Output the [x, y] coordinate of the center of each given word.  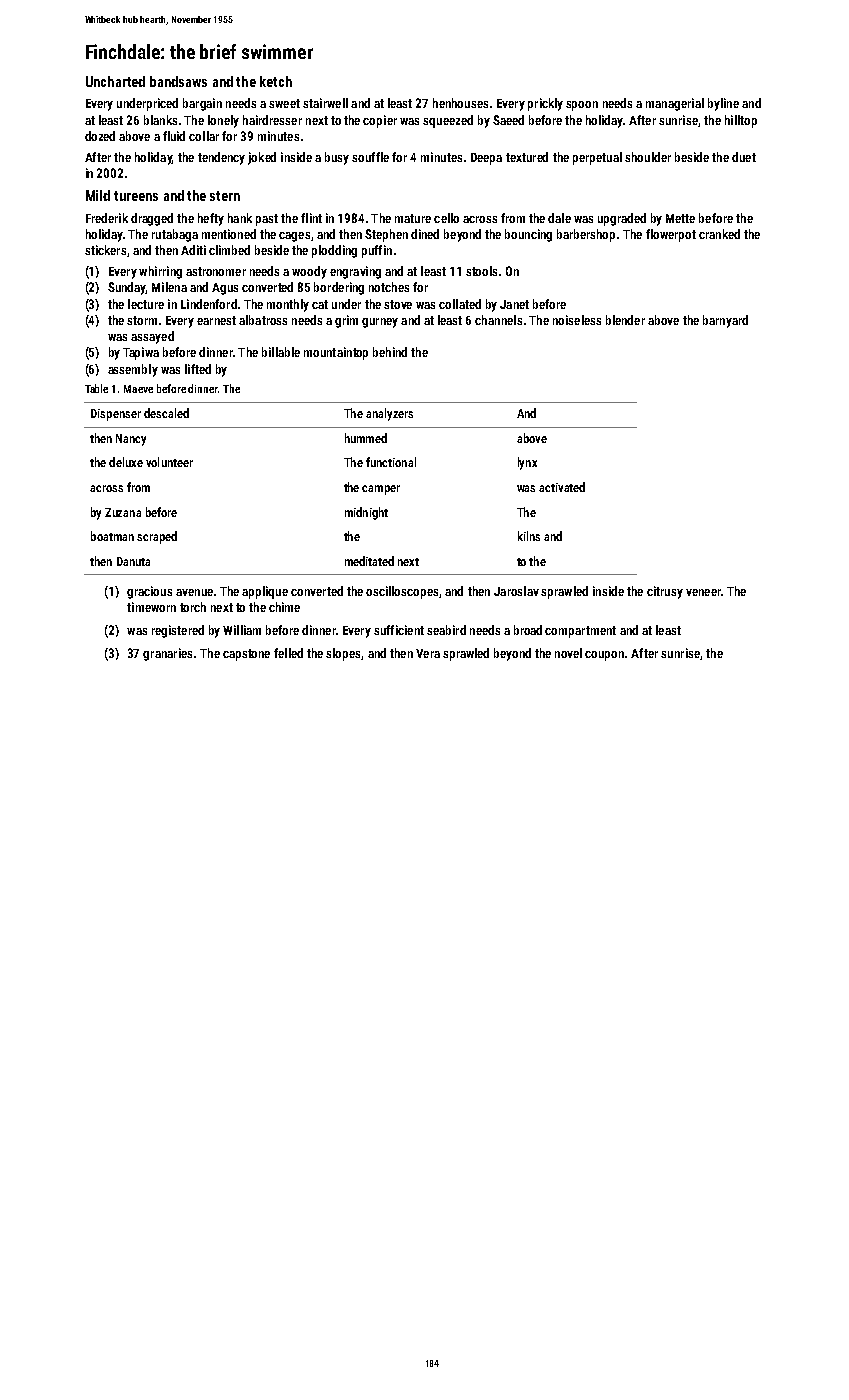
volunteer [169, 462]
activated [562, 487]
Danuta [133, 561]
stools [481, 271]
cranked [719, 234]
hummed [366, 438]
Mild [98, 195]
